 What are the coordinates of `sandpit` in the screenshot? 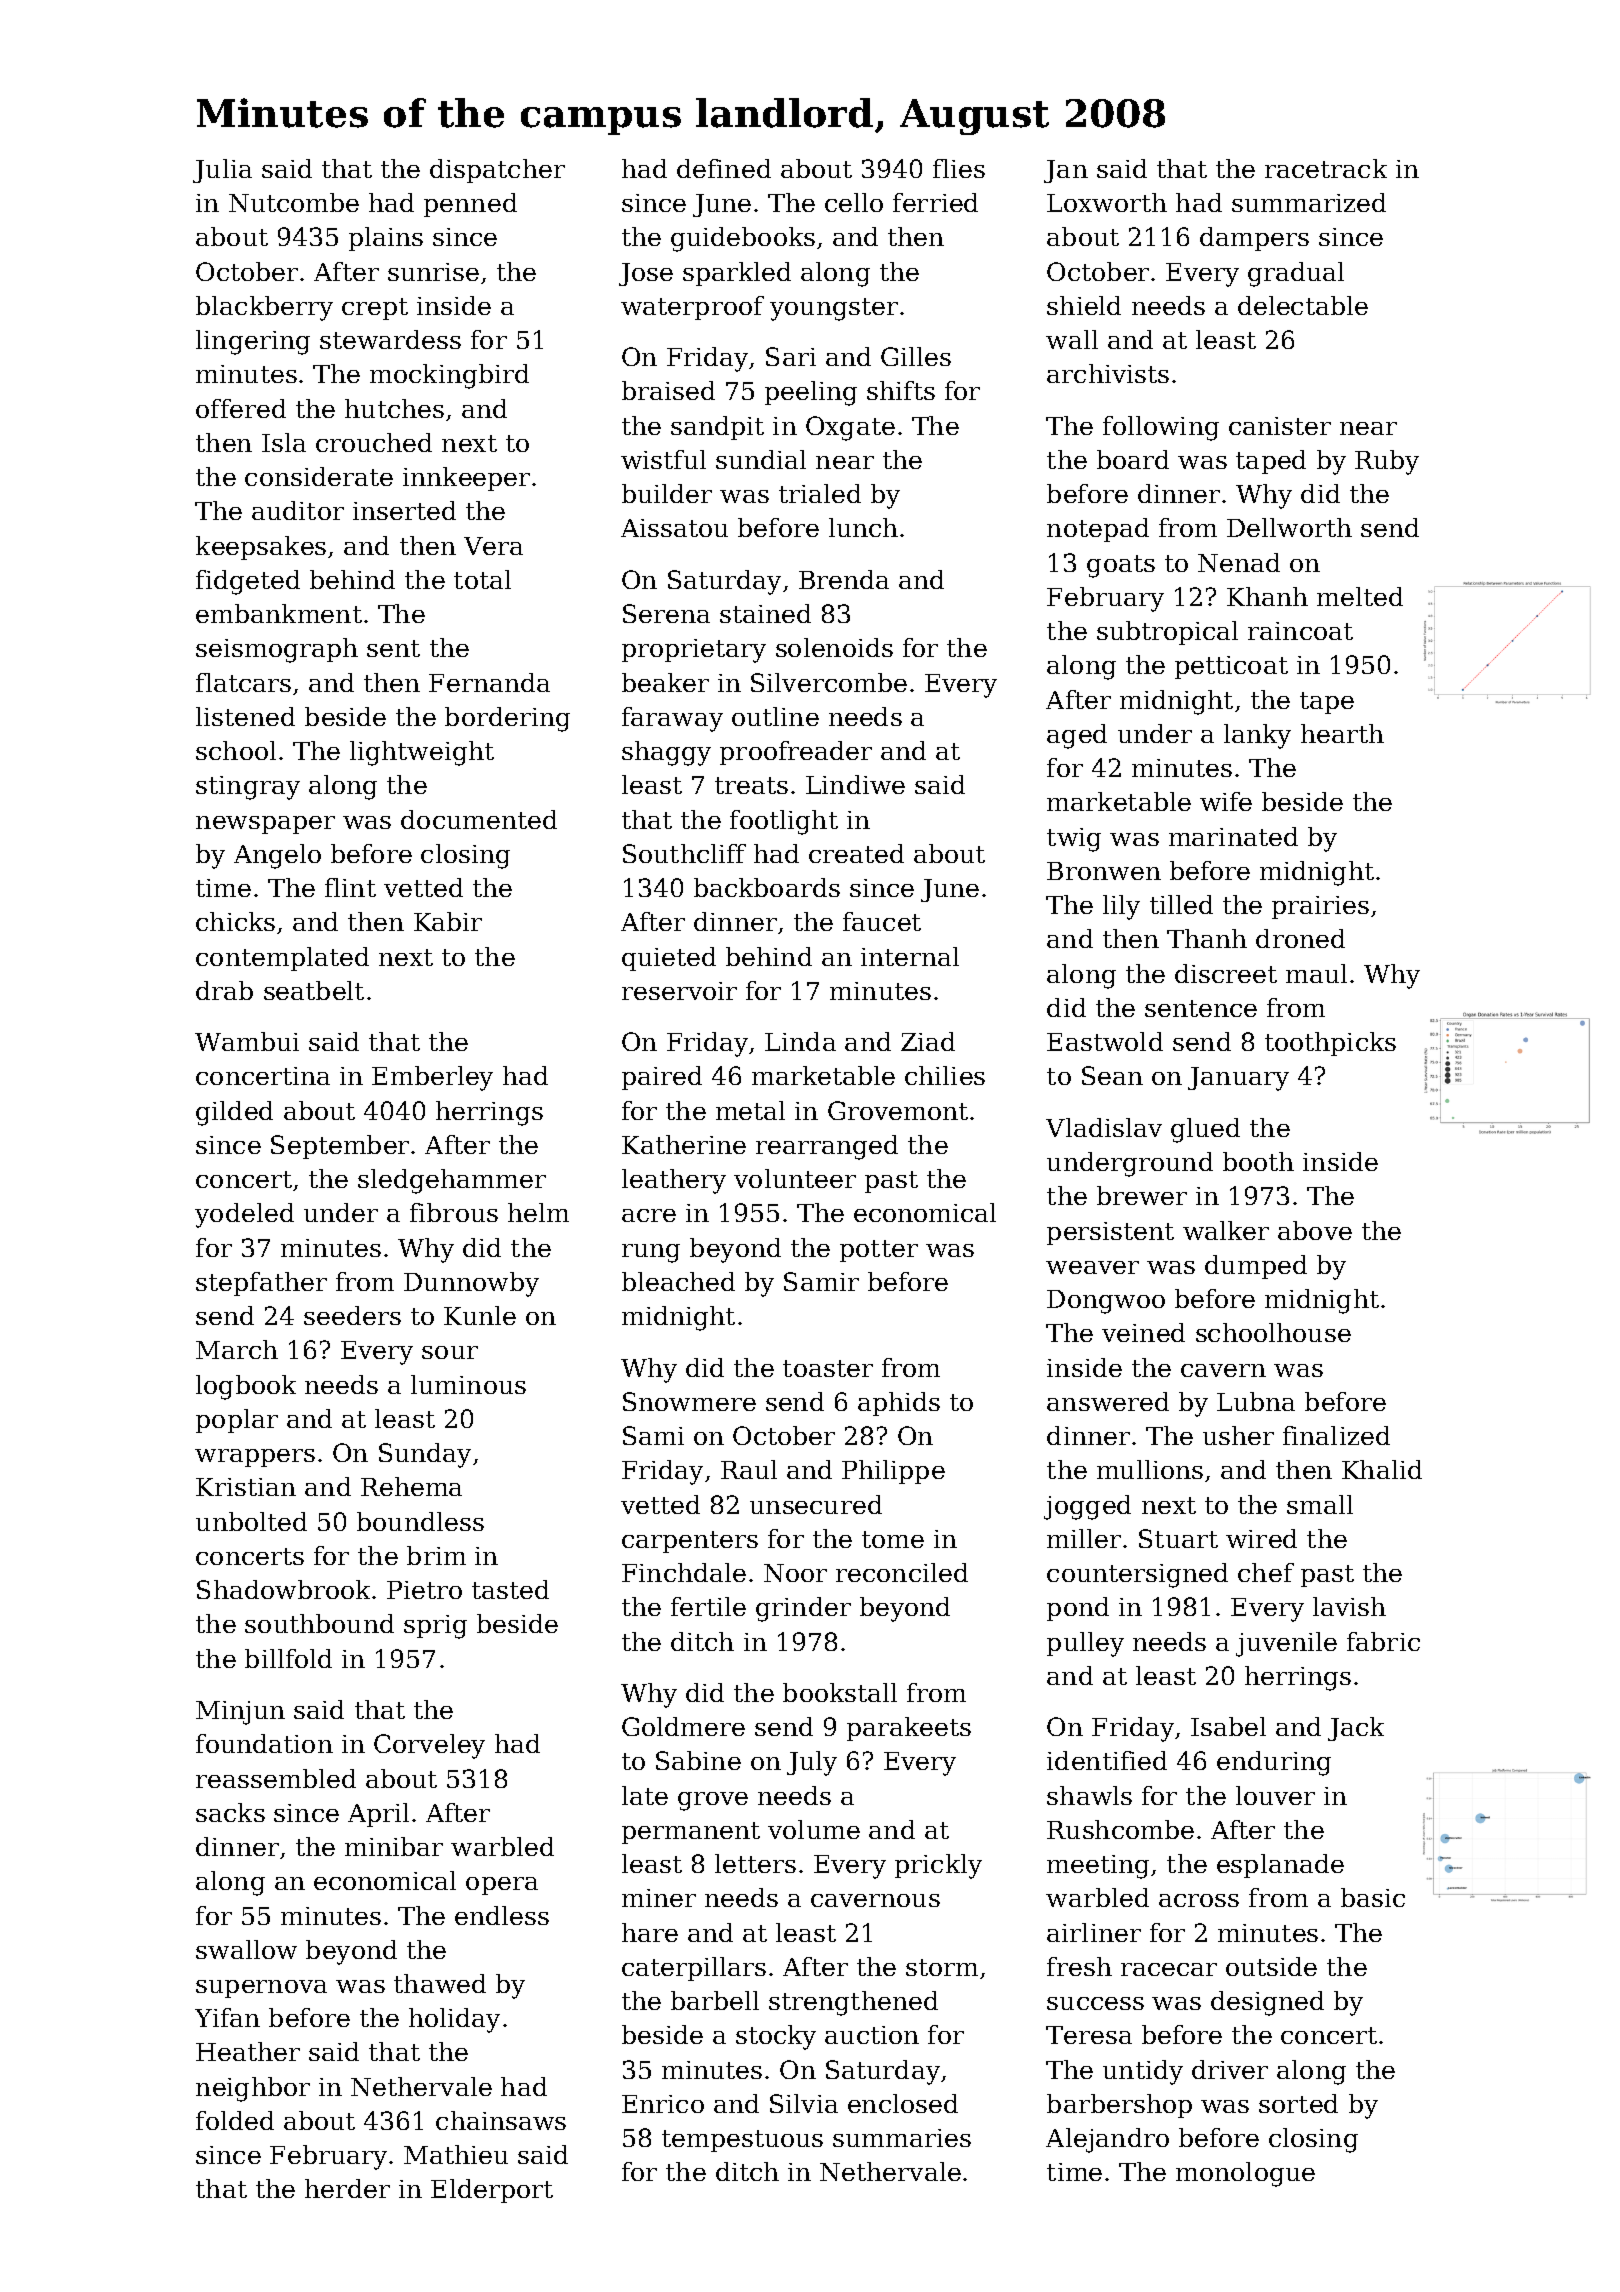 It's located at (717, 428).
